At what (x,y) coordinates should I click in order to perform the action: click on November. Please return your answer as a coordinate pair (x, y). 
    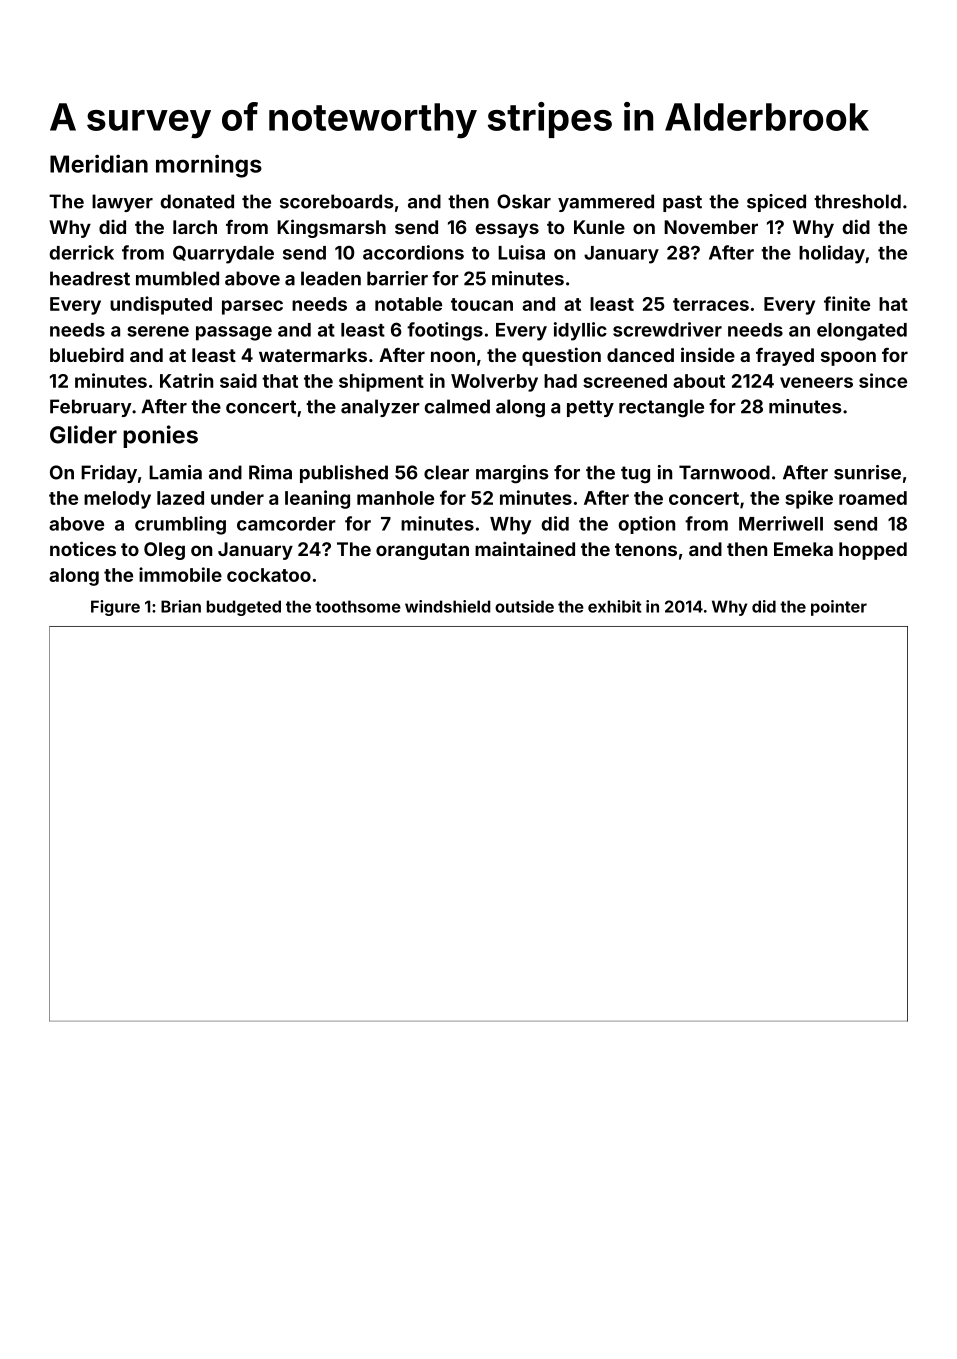
    Looking at the image, I should click on (711, 227).
